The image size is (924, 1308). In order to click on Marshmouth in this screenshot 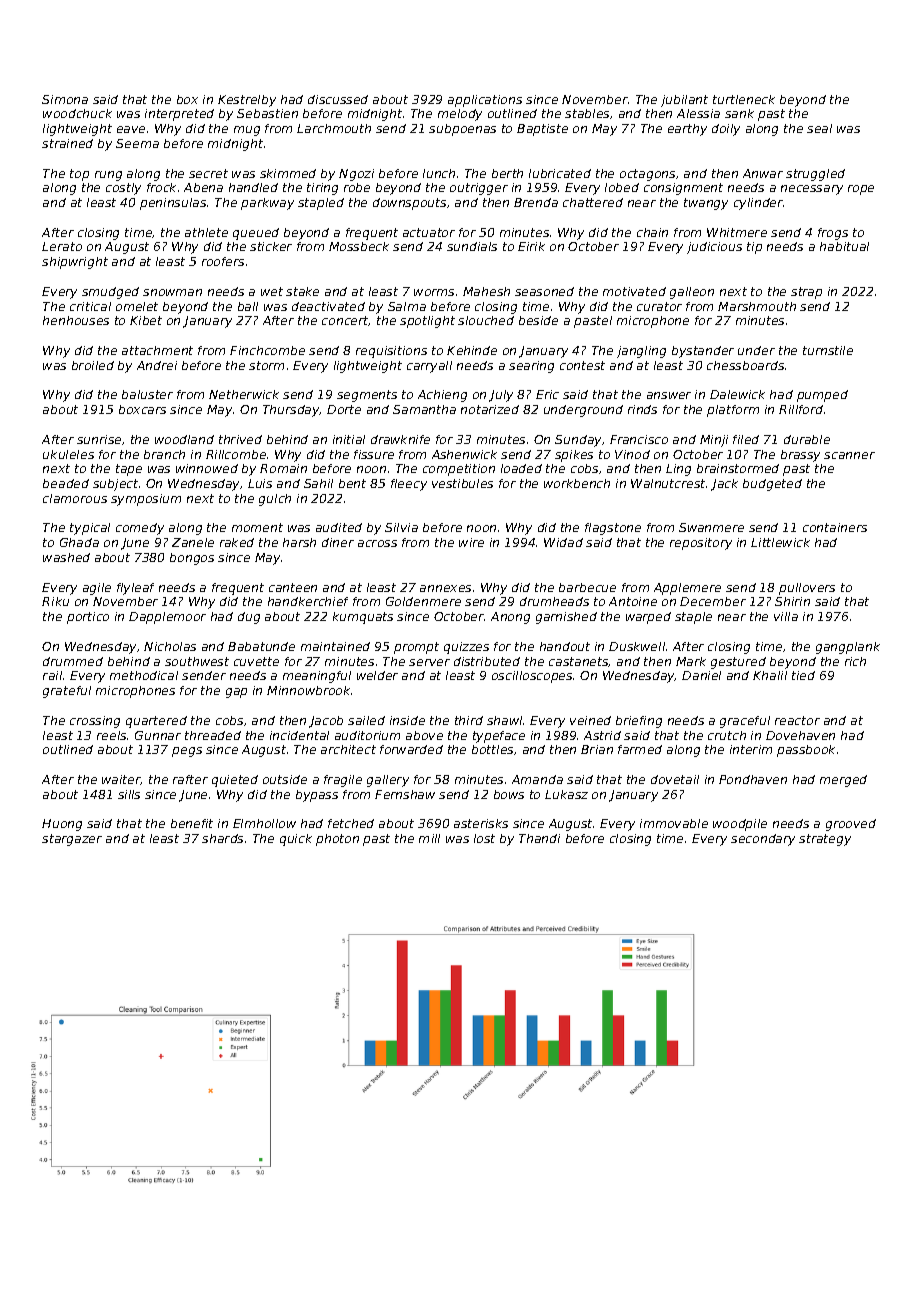, I will do `click(757, 306)`.
